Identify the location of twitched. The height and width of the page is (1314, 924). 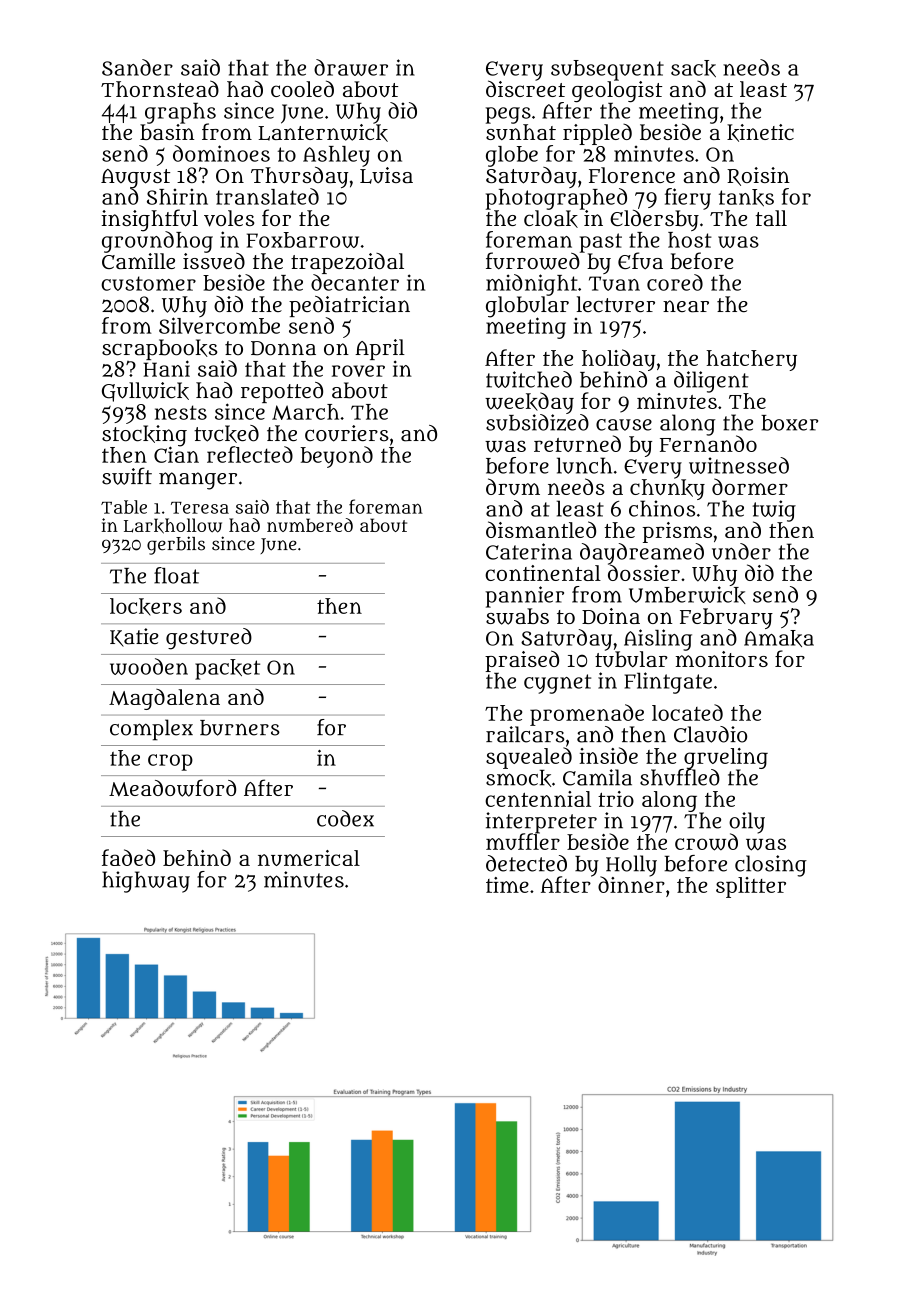
(529, 379).
